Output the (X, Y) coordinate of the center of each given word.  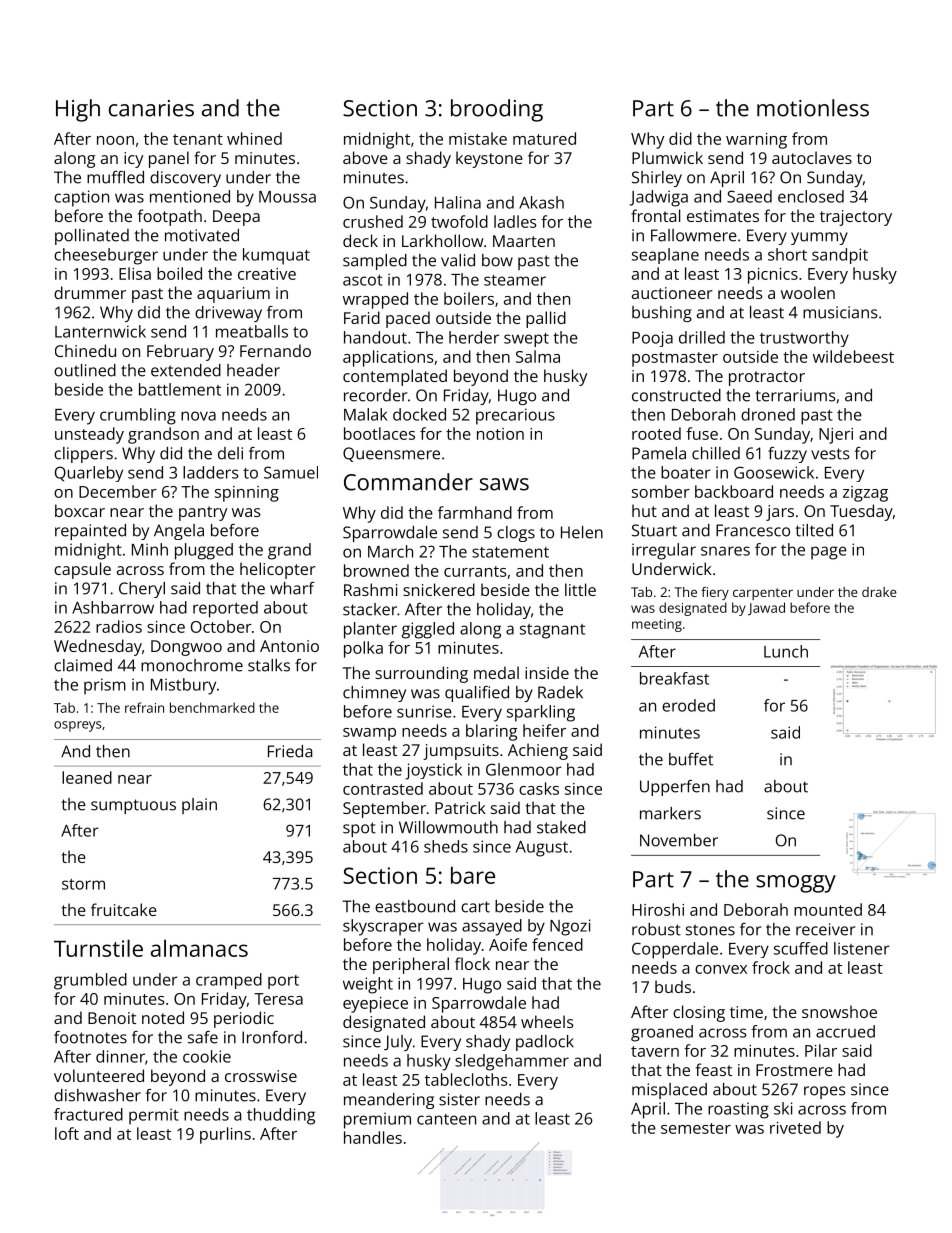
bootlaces (379, 433)
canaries (151, 108)
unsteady (89, 435)
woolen (808, 292)
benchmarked (212, 707)
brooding (497, 110)
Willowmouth (448, 827)
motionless (813, 108)
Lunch (786, 651)
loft (67, 1133)
